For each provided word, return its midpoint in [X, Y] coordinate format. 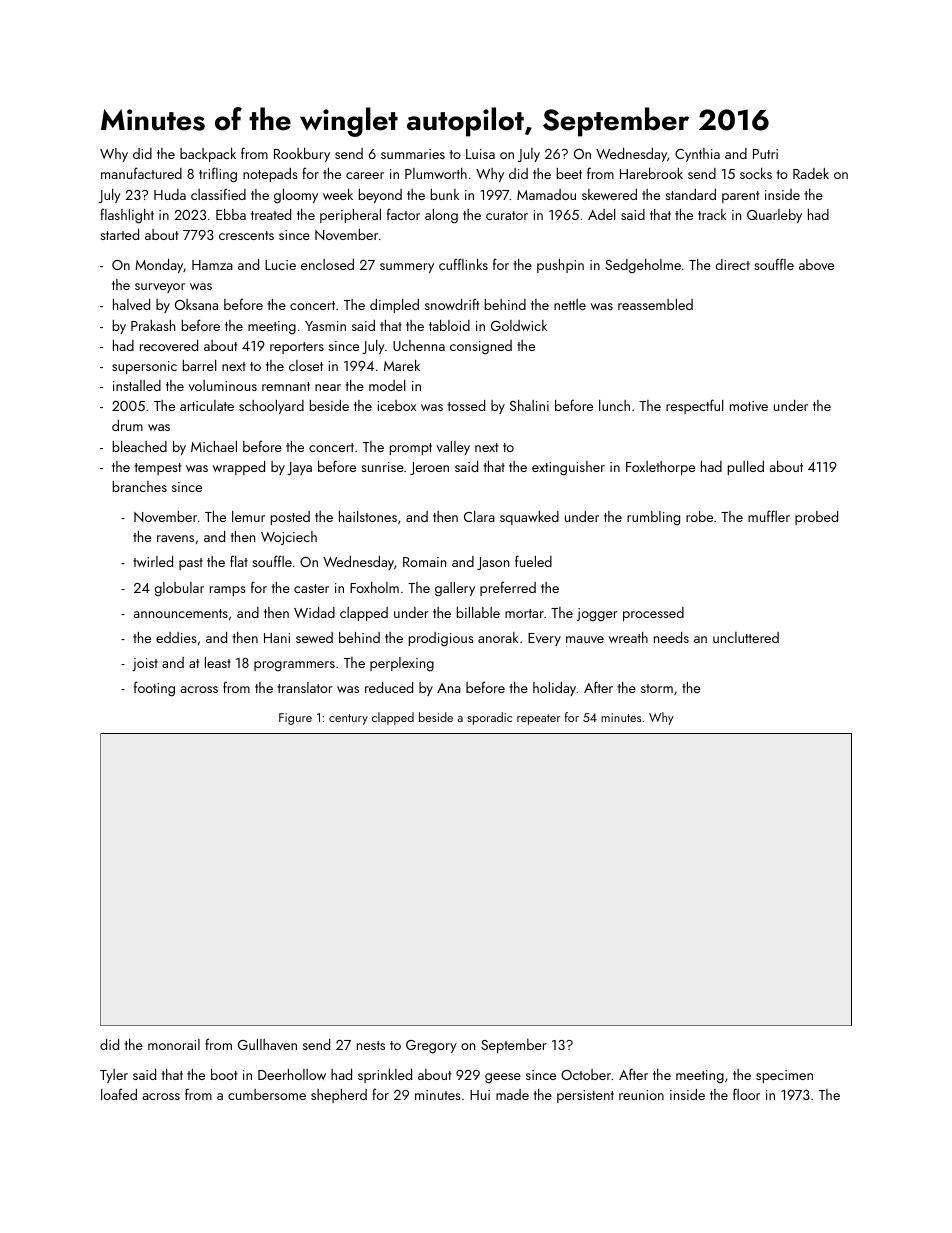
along [441, 216]
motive [749, 406]
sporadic [489, 718]
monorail [174, 1044]
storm [657, 688]
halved [131, 304]
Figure [295, 719]
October [586, 1074]
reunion [641, 1095]
